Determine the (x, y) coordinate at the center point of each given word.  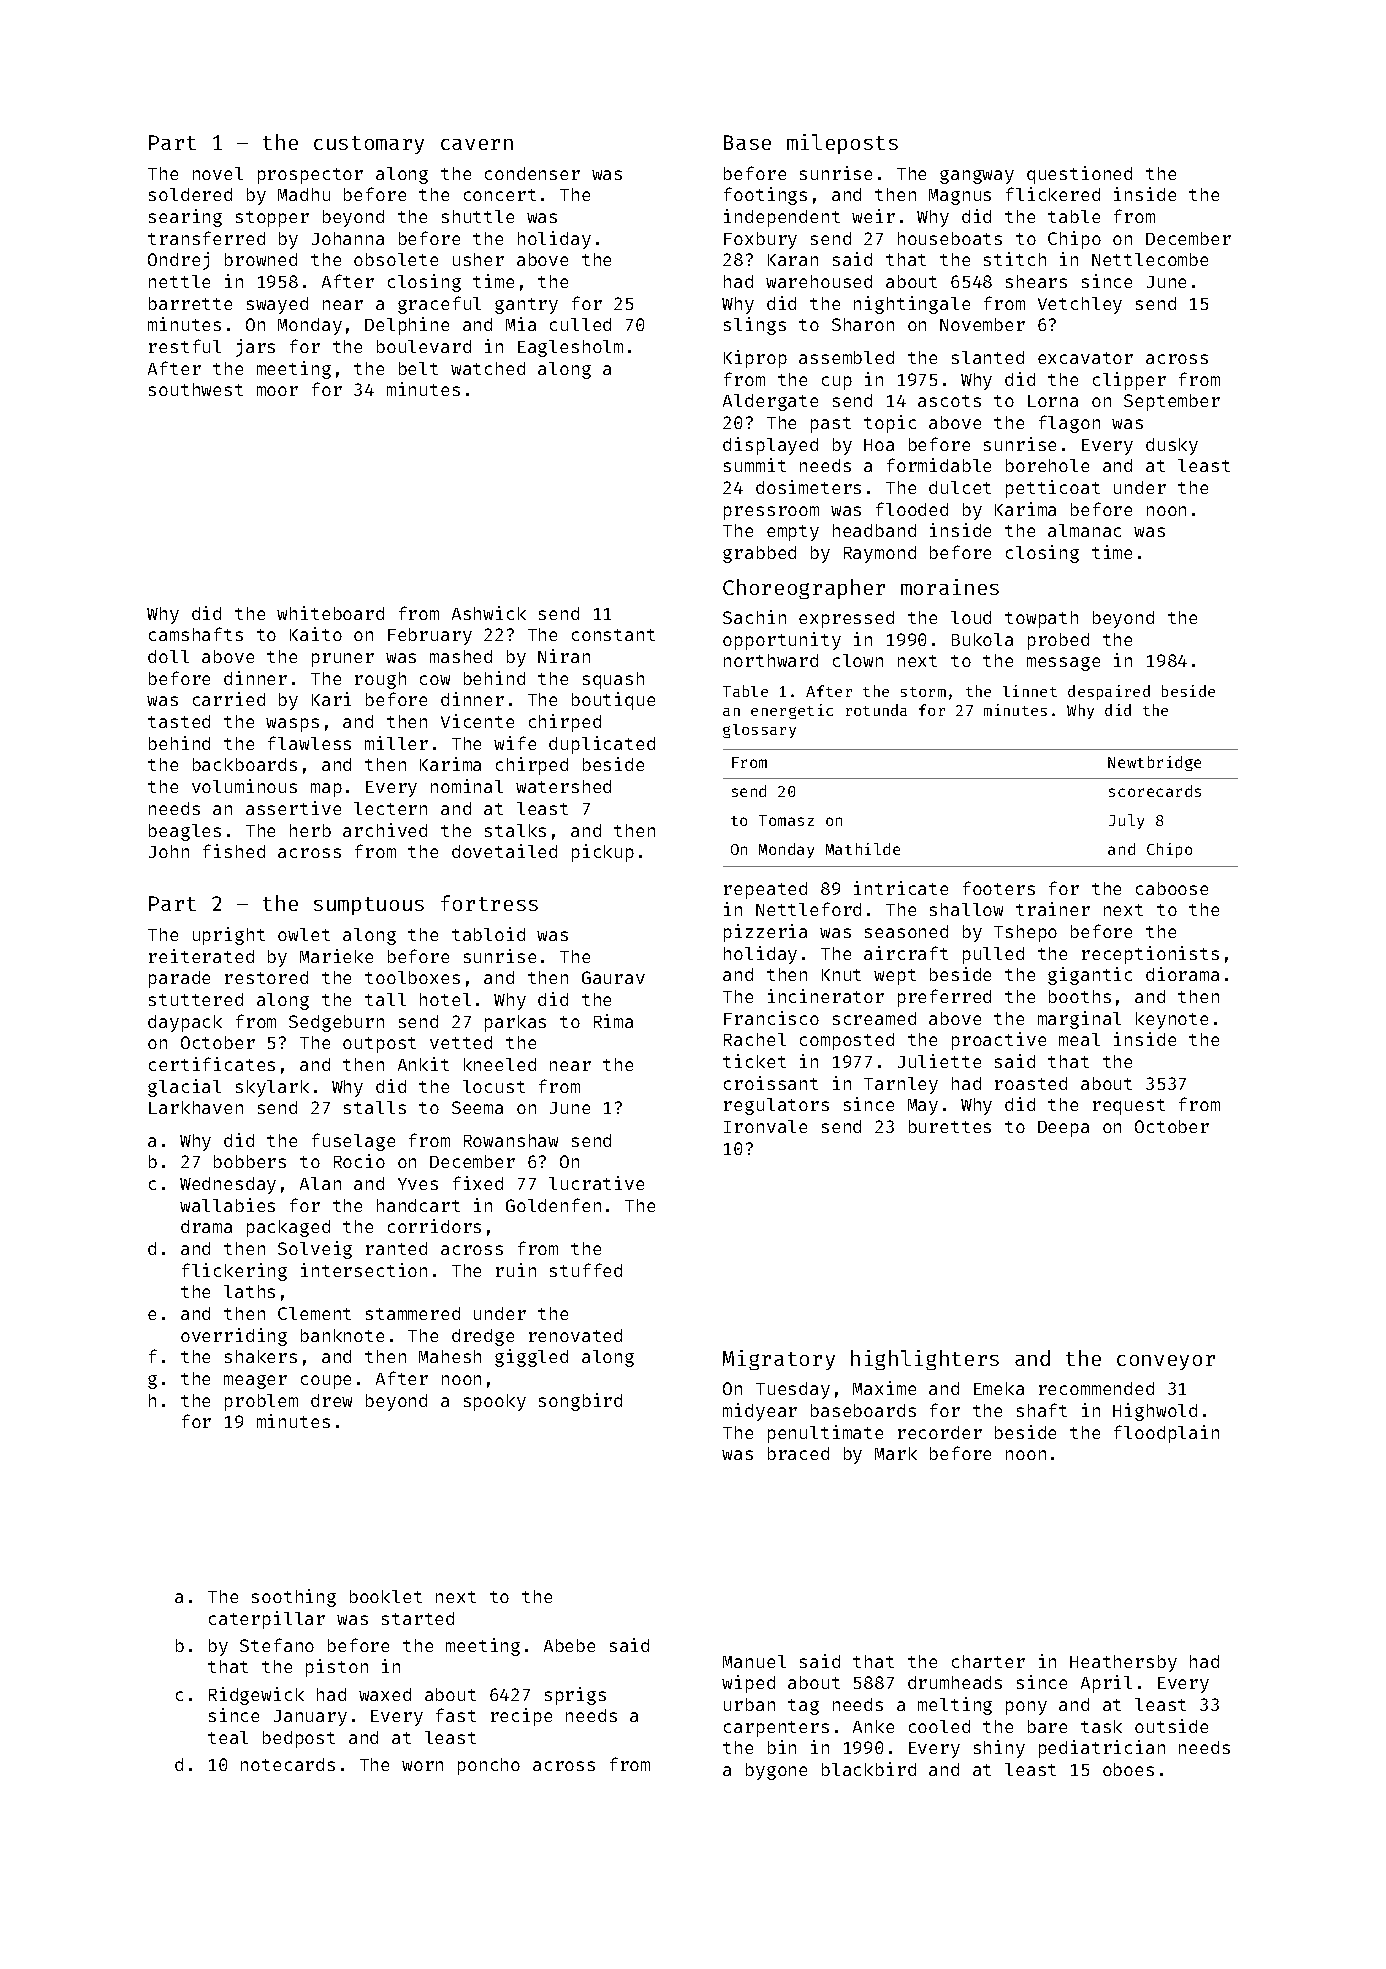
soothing (294, 1598)
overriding (234, 1337)
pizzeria (765, 933)
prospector (310, 176)
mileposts (842, 144)
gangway (977, 177)
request (1129, 1107)
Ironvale (765, 1126)
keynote (1172, 1020)
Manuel (754, 1661)
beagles (185, 832)
